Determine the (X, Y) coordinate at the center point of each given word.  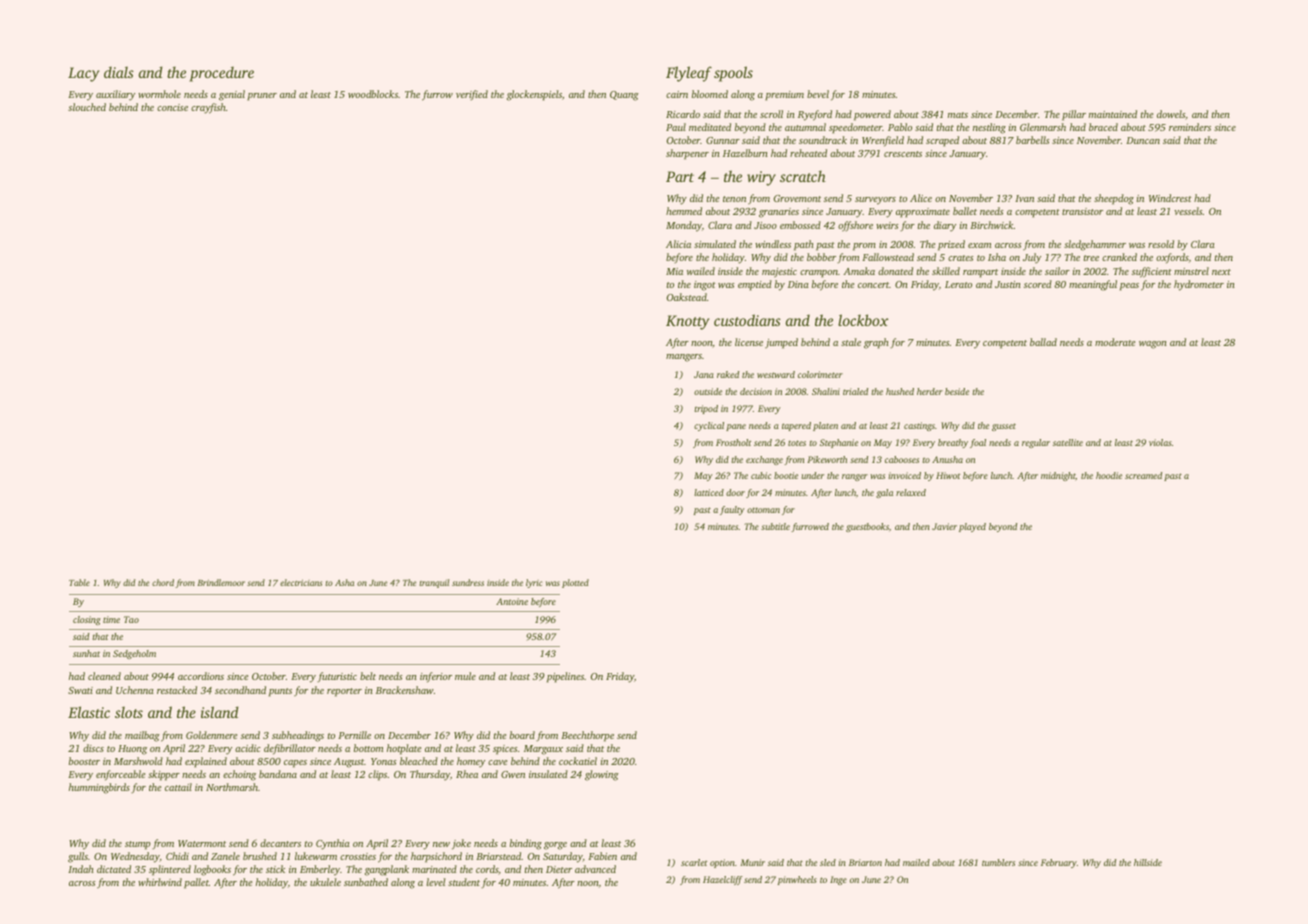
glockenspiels (534, 95)
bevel (818, 94)
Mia (674, 271)
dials (119, 72)
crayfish (208, 108)
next (1221, 272)
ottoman (763, 510)
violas (1160, 442)
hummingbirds (99, 788)
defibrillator (290, 749)
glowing (602, 775)
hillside (1148, 862)
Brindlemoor (221, 582)
